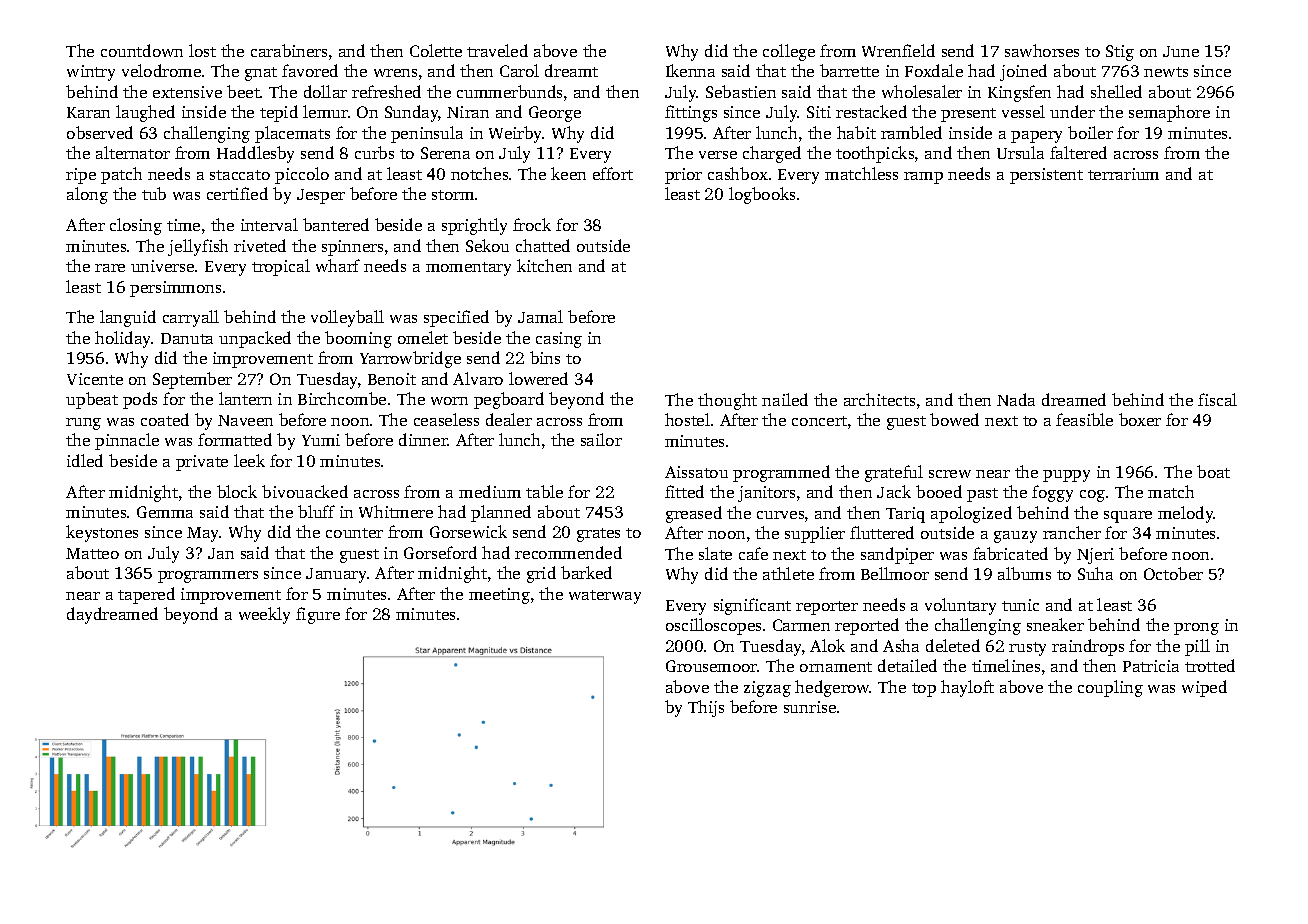  I want to click on vessel, so click(1023, 111).
